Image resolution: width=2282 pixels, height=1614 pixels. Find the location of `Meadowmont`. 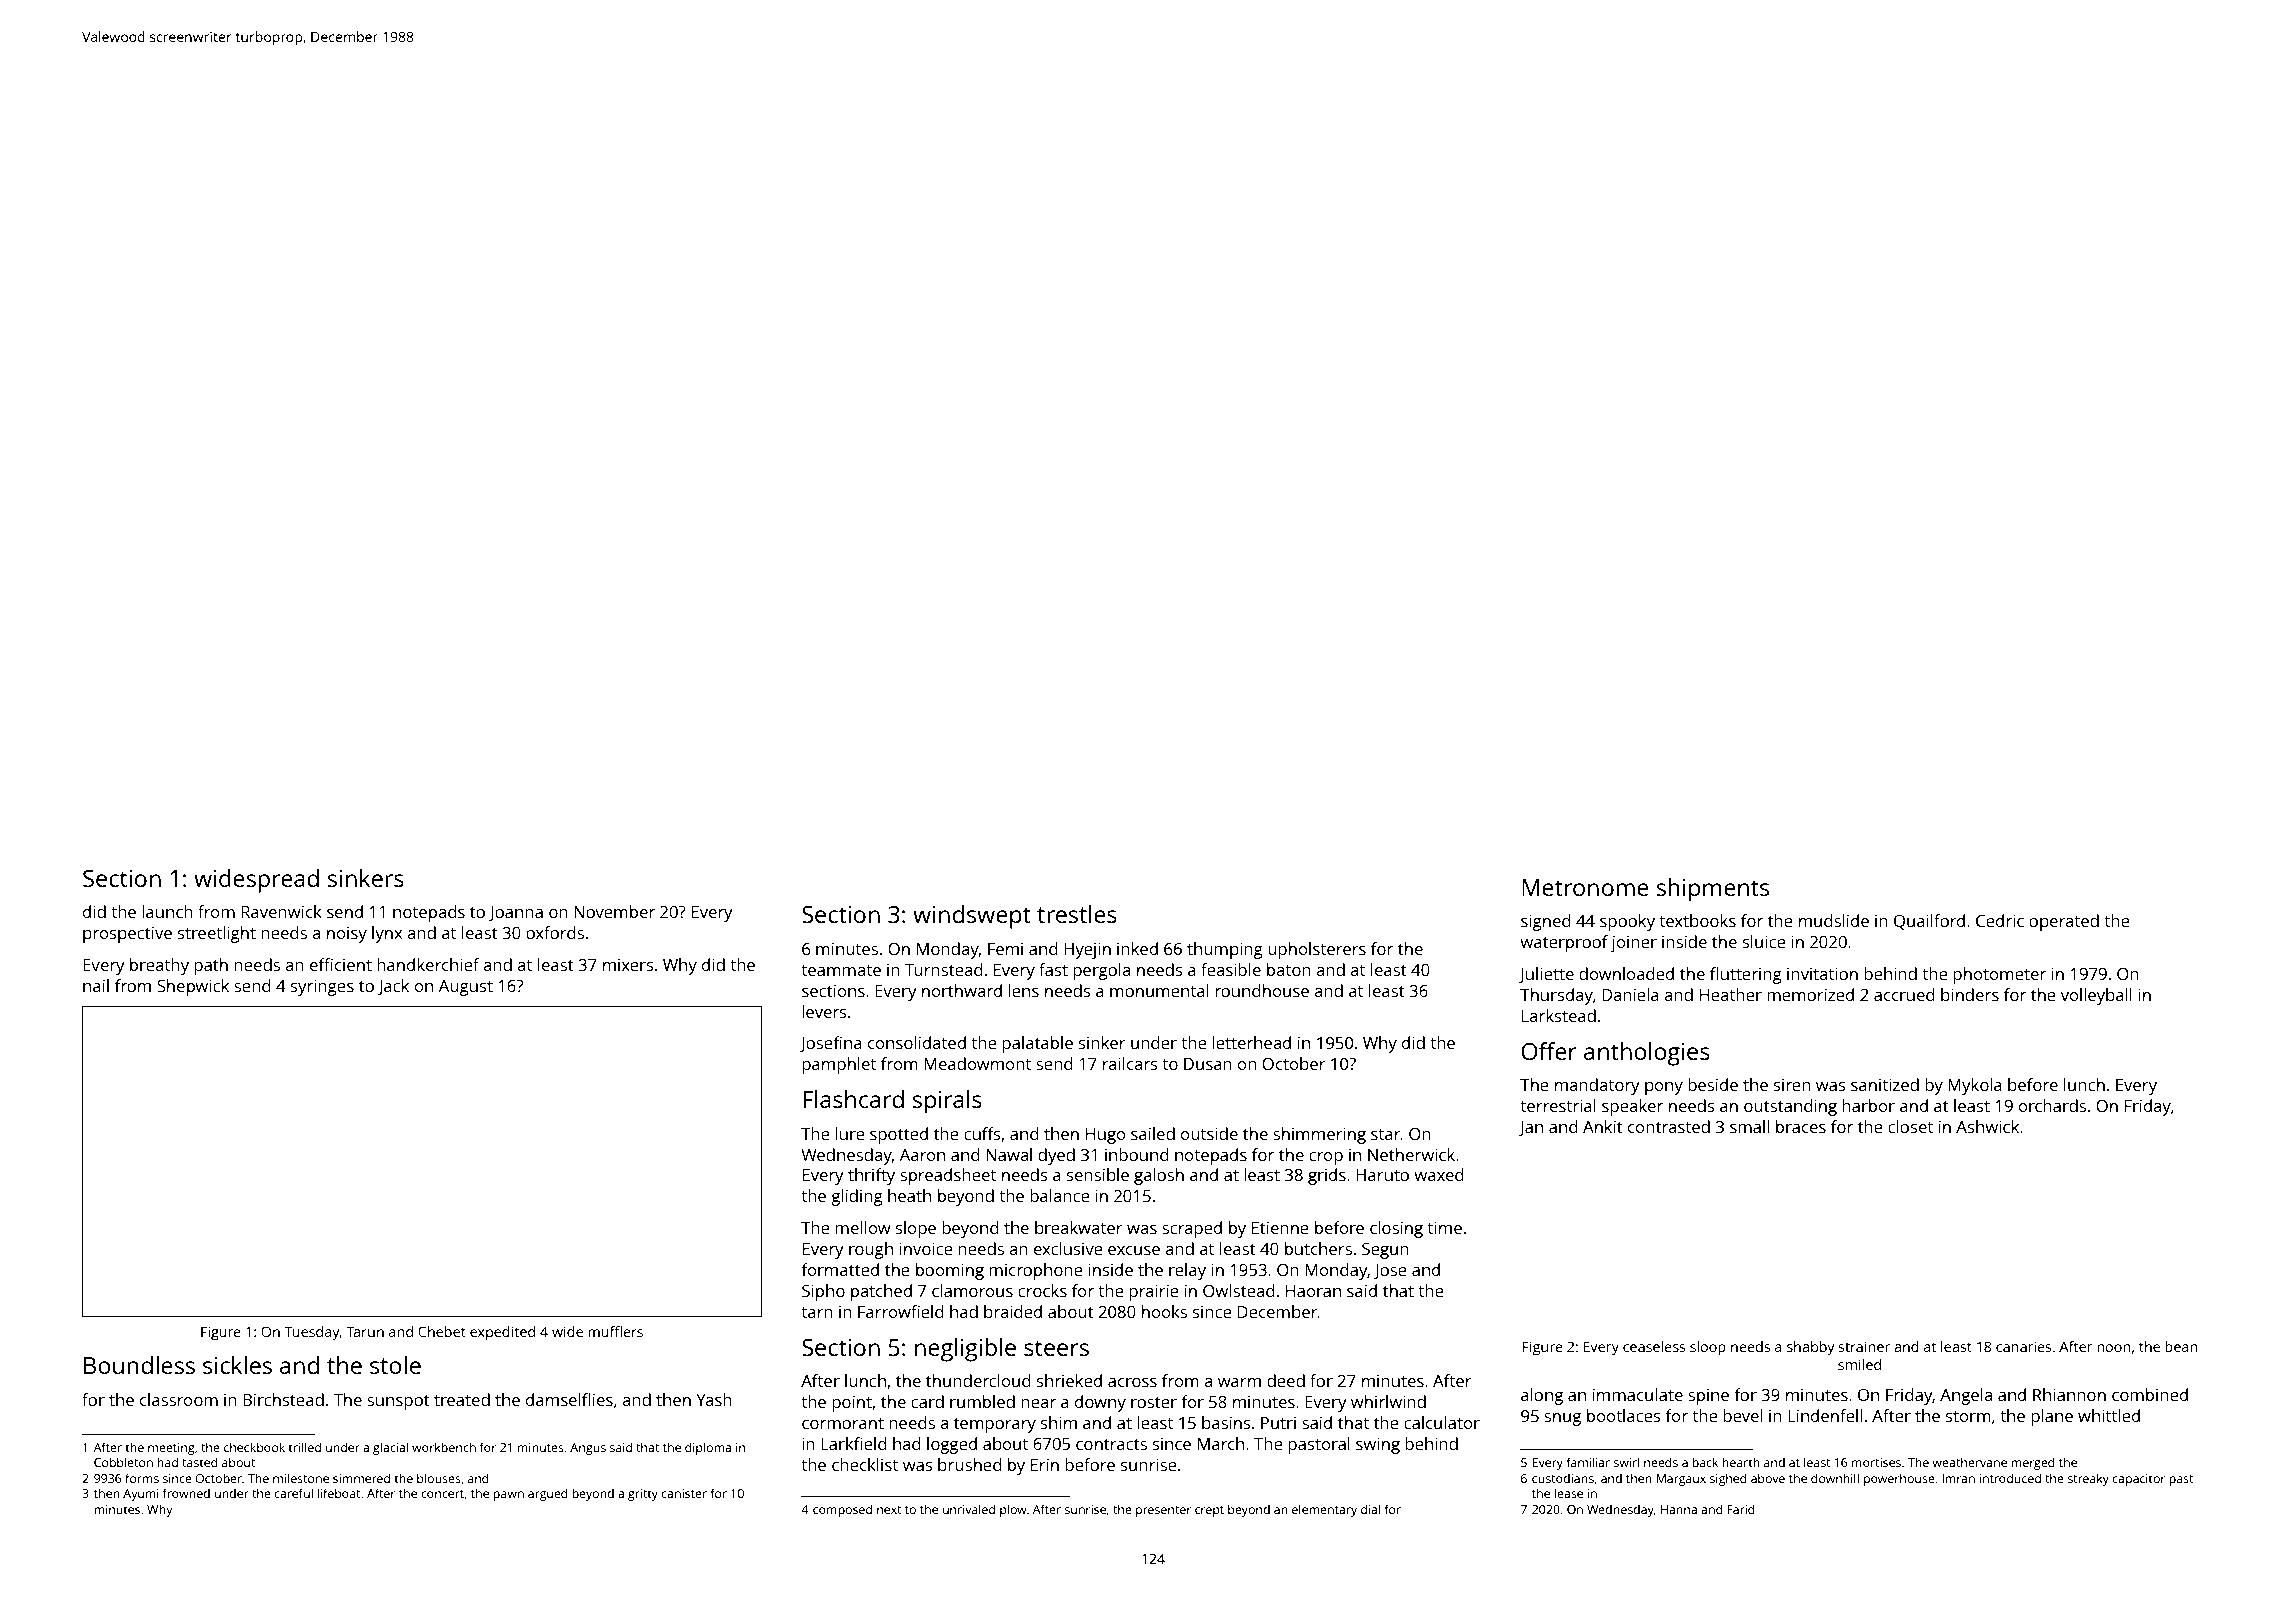

Meadowmont is located at coordinates (977, 1063).
